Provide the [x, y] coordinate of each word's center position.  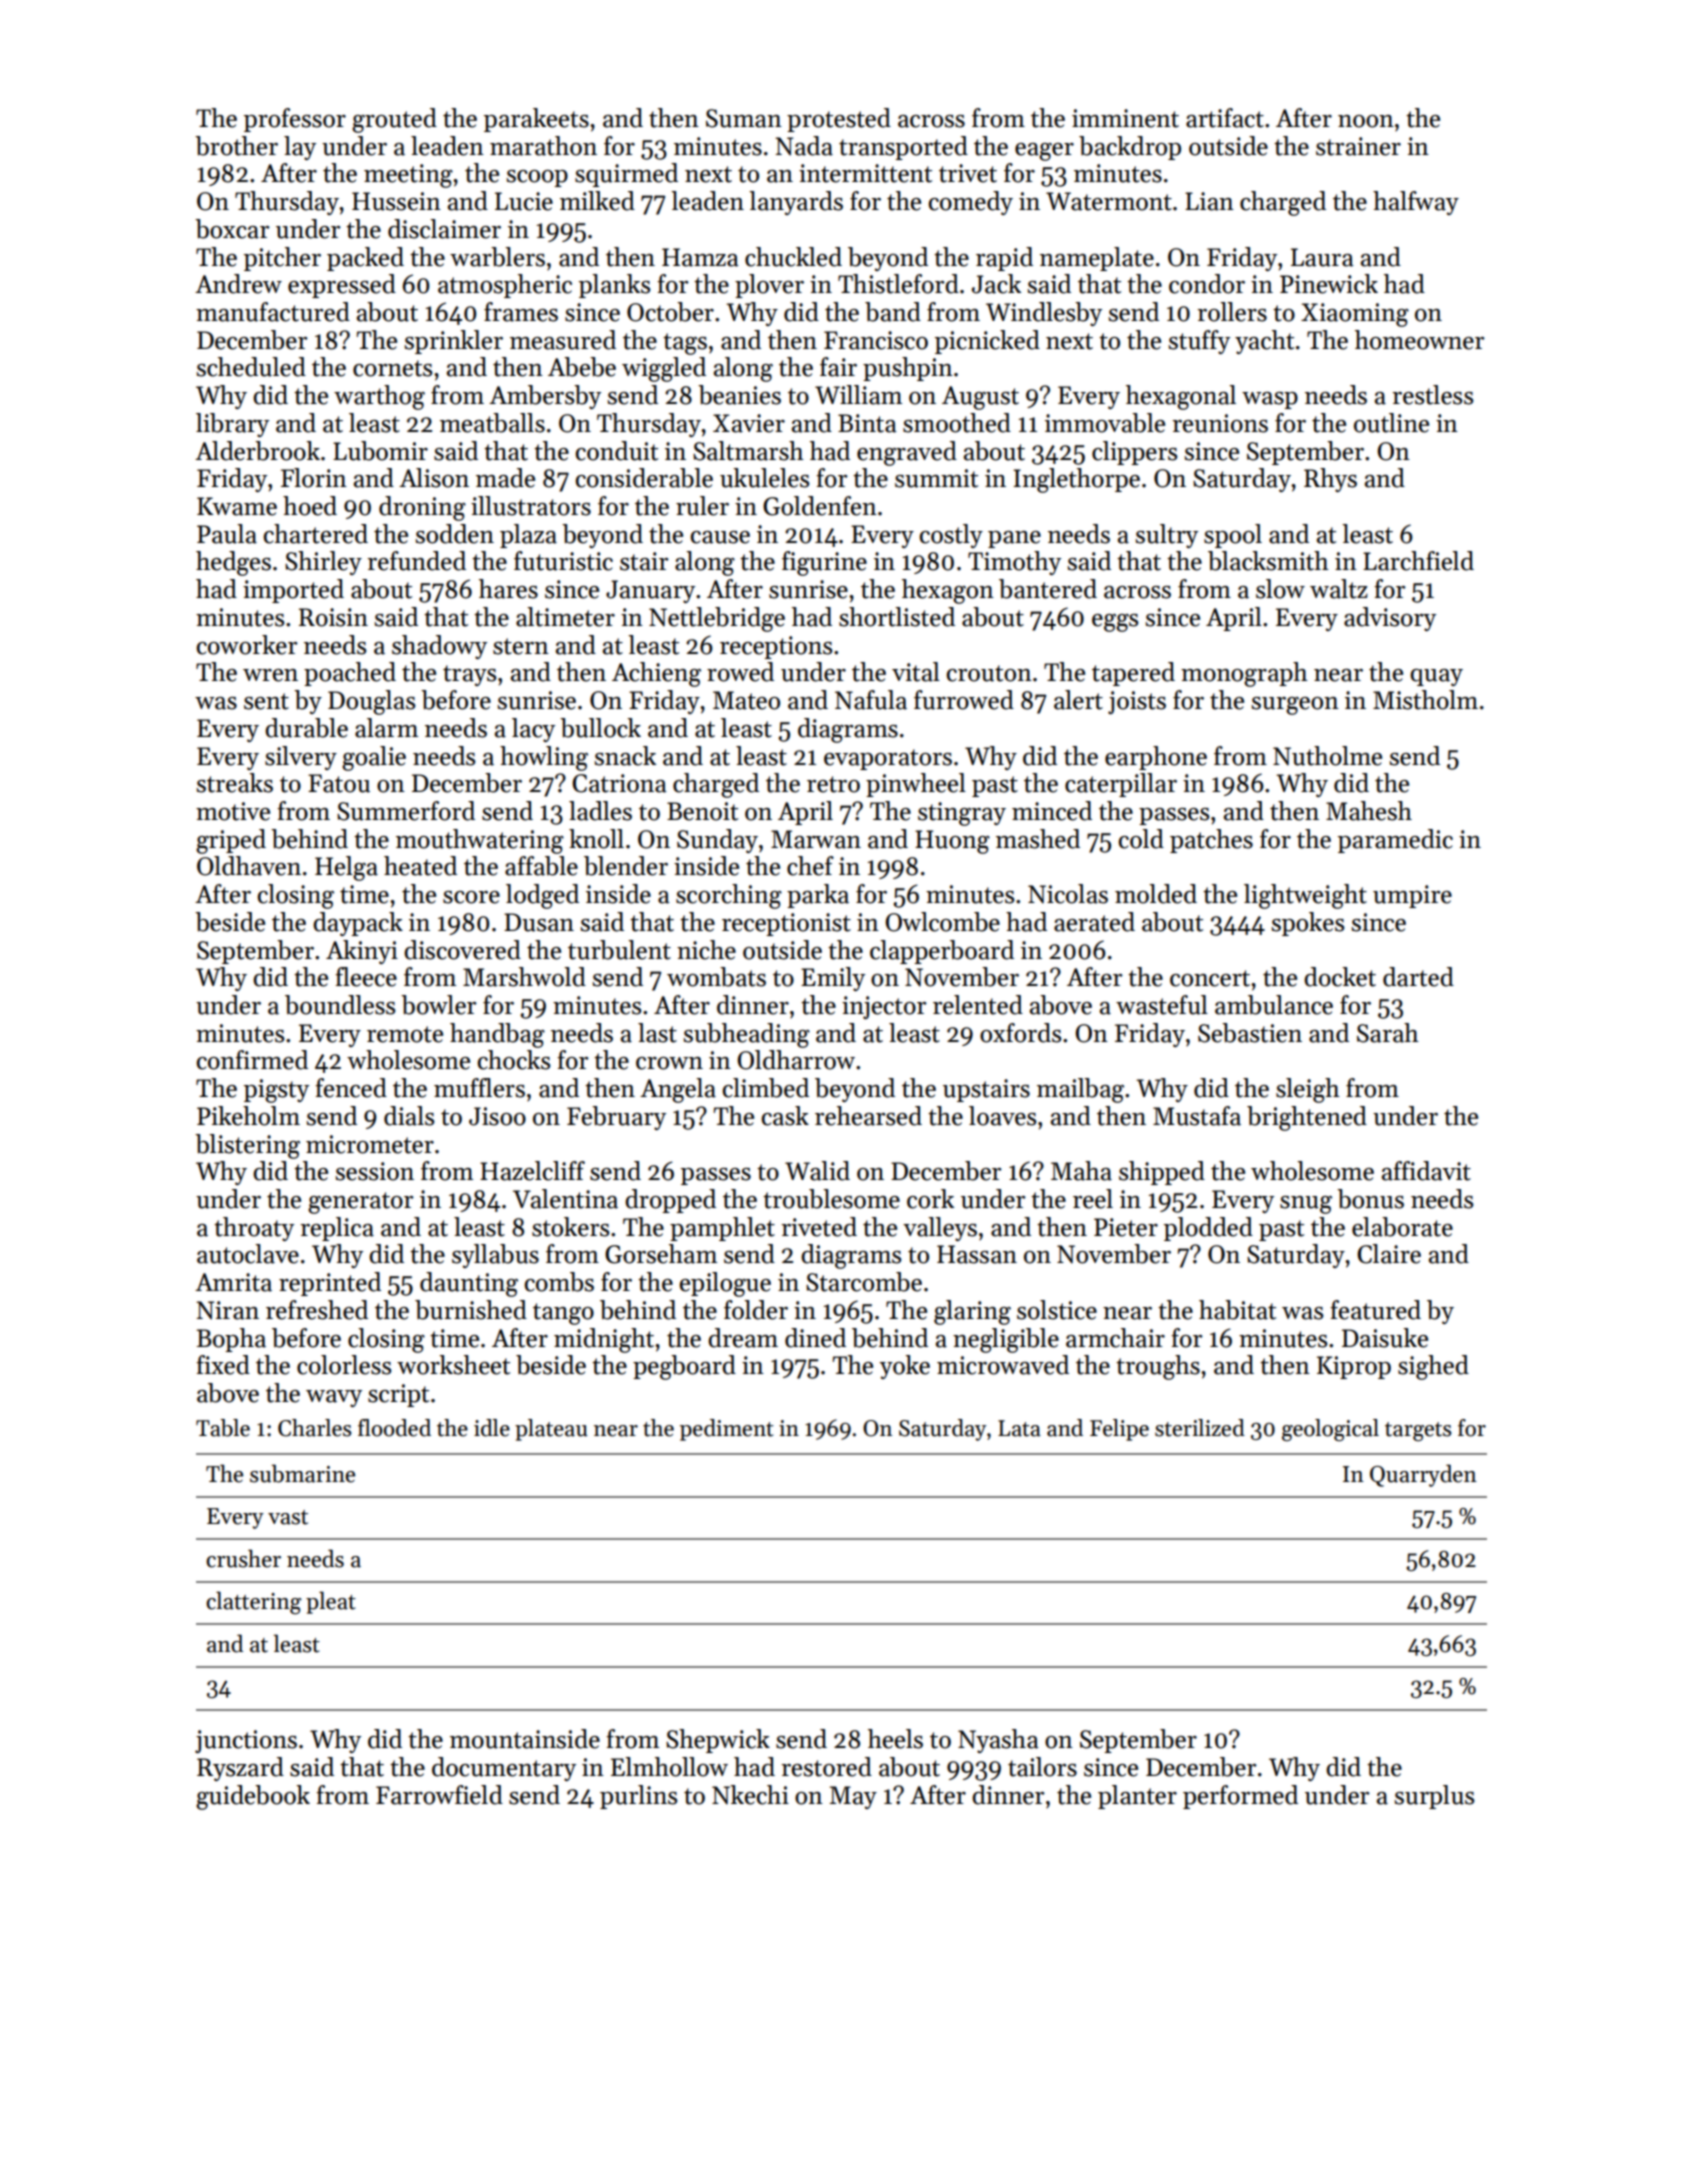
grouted [394, 120]
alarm [386, 728]
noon [1366, 121]
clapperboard [942, 952]
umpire [1412, 896]
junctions [246, 1741]
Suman [744, 118]
